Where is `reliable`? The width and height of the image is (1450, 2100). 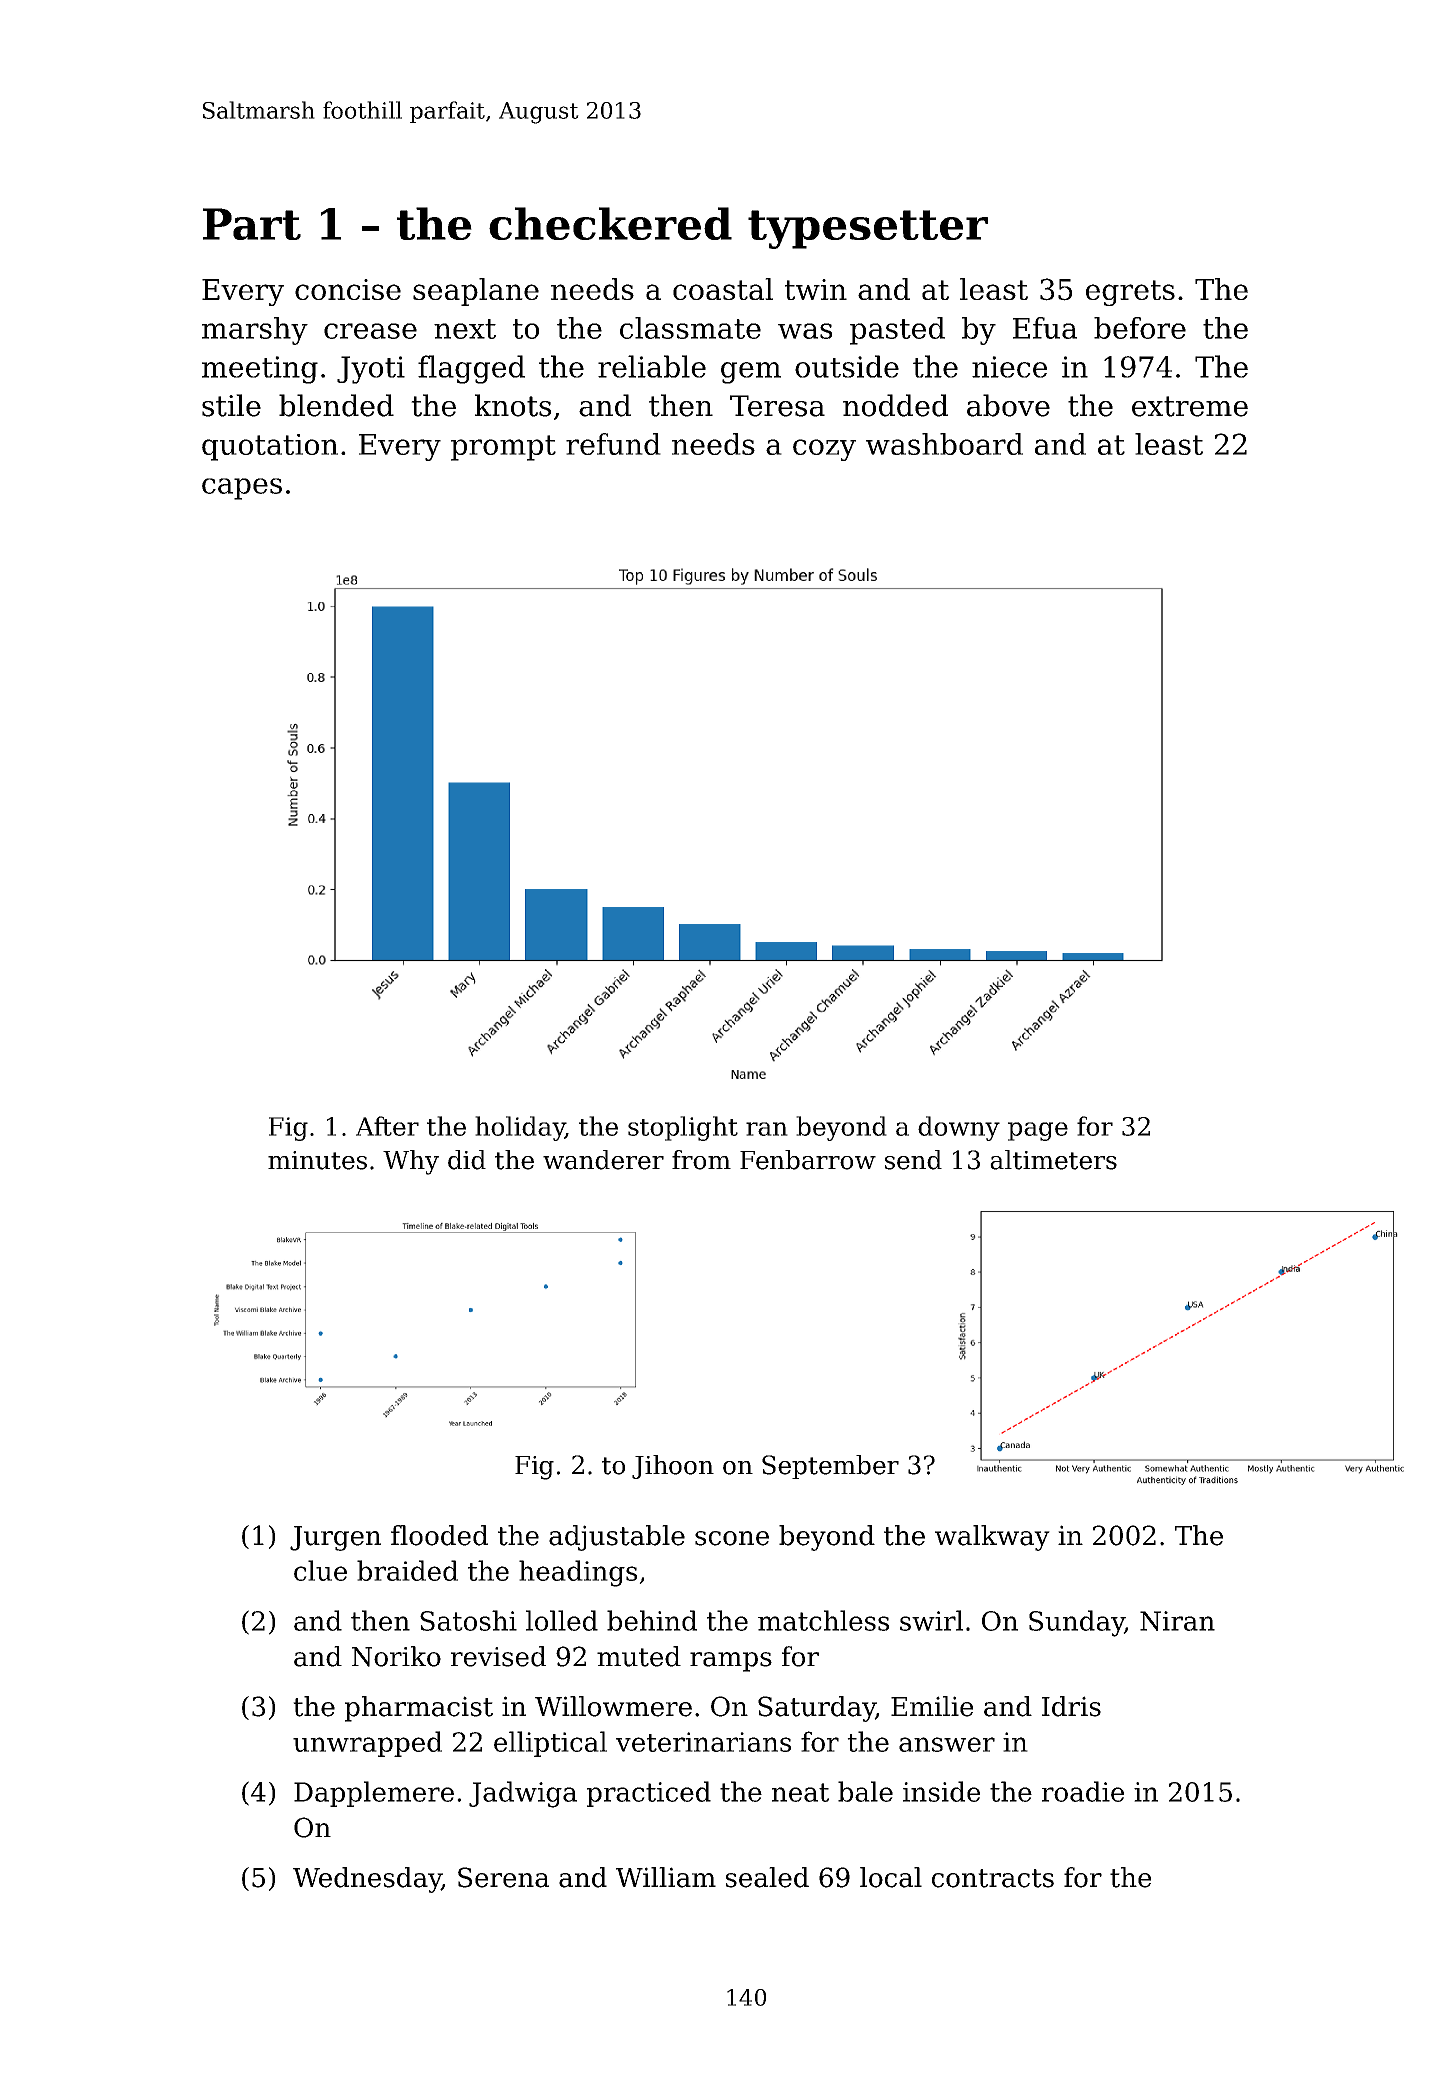
reliable is located at coordinates (652, 366).
